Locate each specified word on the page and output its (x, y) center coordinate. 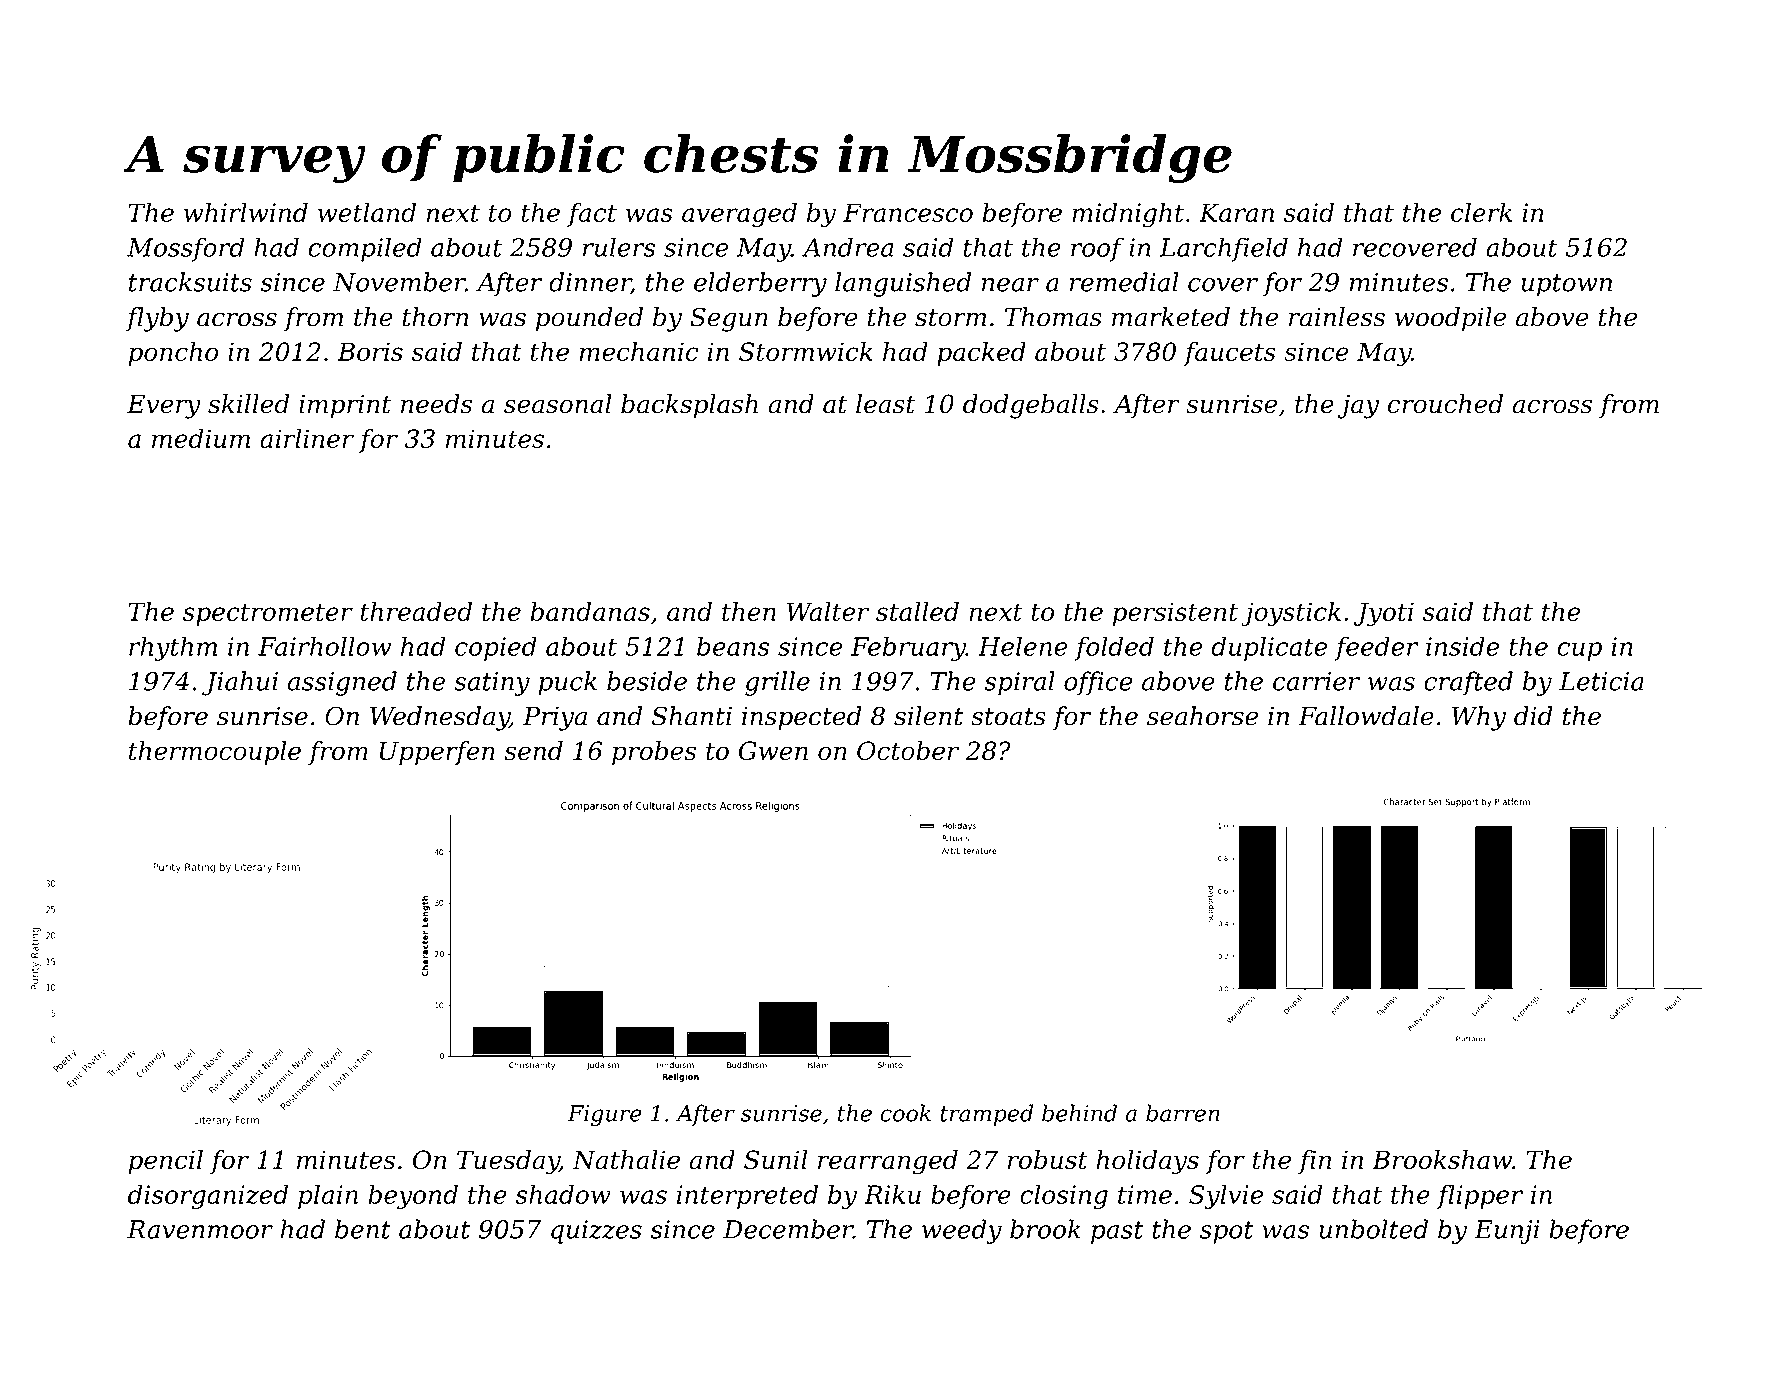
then (749, 611)
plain (328, 1196)
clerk (1481, 212)
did (1533, 716)
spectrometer (268, 615)
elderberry (760, 284)
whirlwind (246, 212)
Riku (892, 1194)
